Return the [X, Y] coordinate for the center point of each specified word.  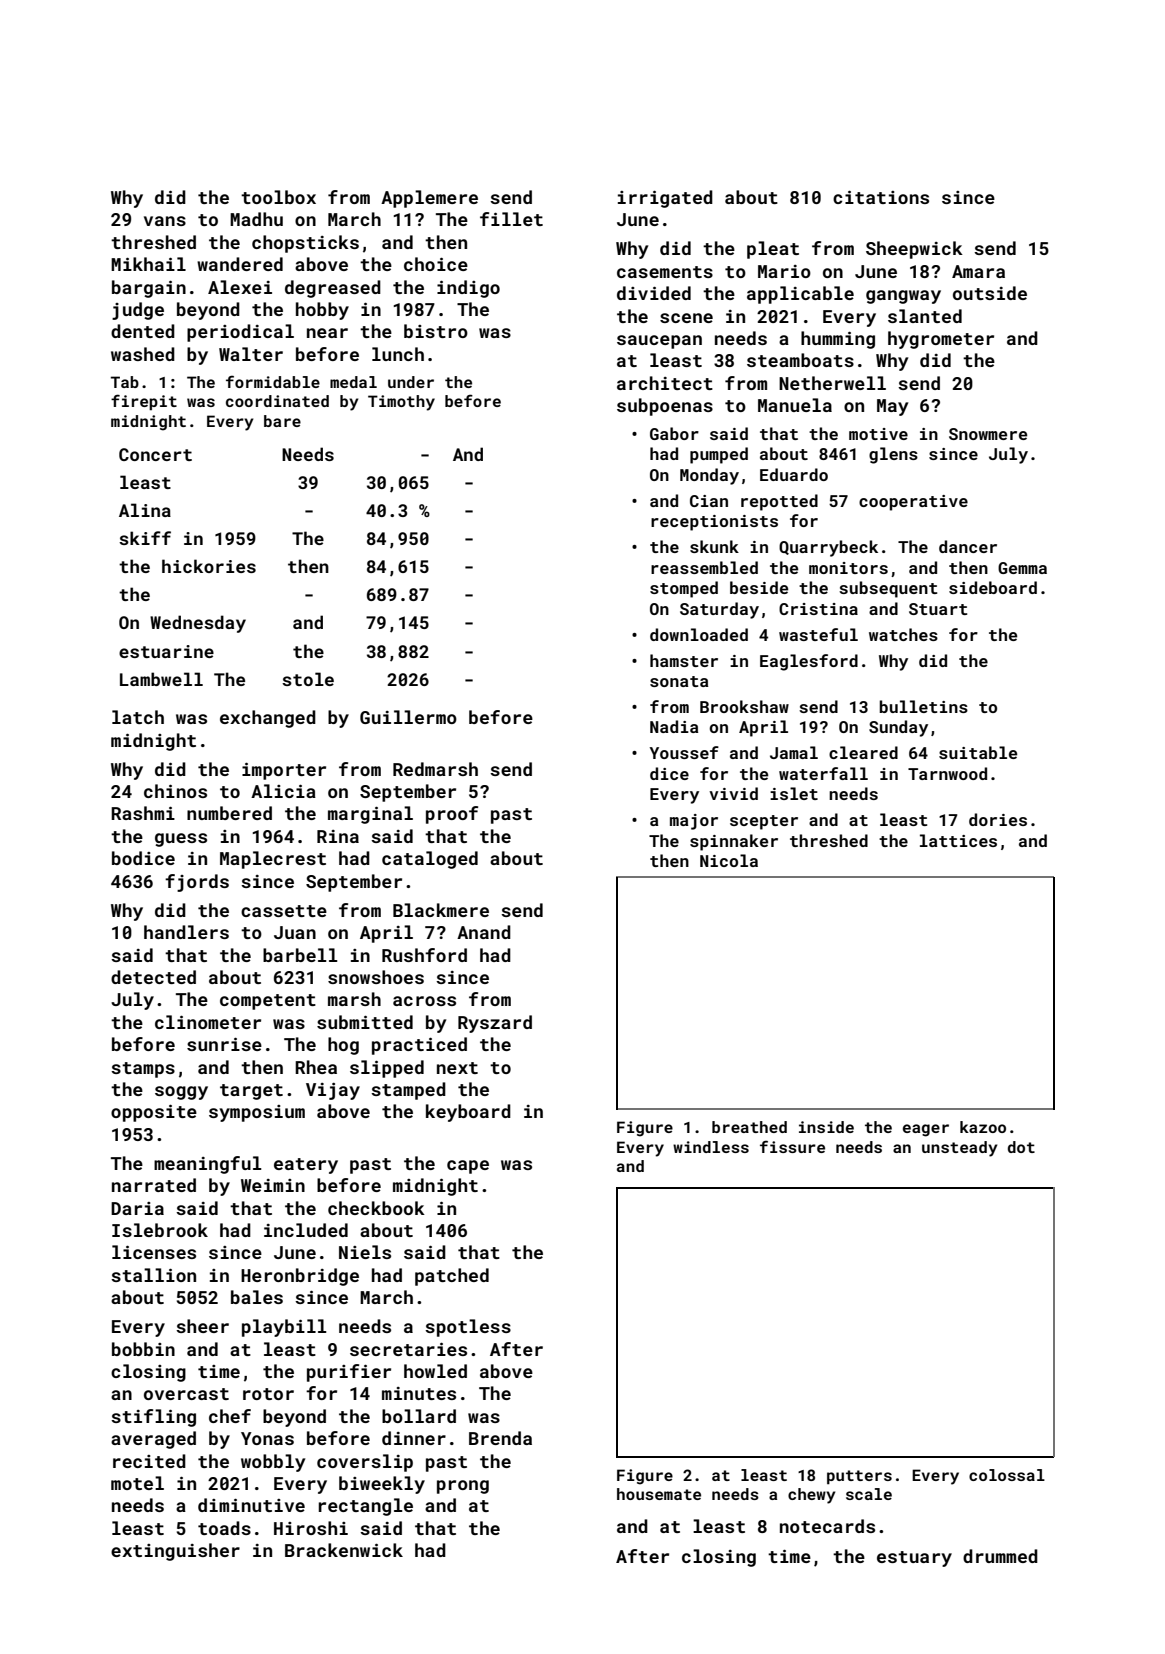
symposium [257, 1113]
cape [468, 1167]
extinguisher [175, 1552]
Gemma [1022, 568]
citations [881, 197]
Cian [709, 501]
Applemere [429, 199]
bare [282, 421]
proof [452, 815]
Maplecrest [273, 860]
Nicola [729, 860]
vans [165, 221]
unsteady [959, 1149]
